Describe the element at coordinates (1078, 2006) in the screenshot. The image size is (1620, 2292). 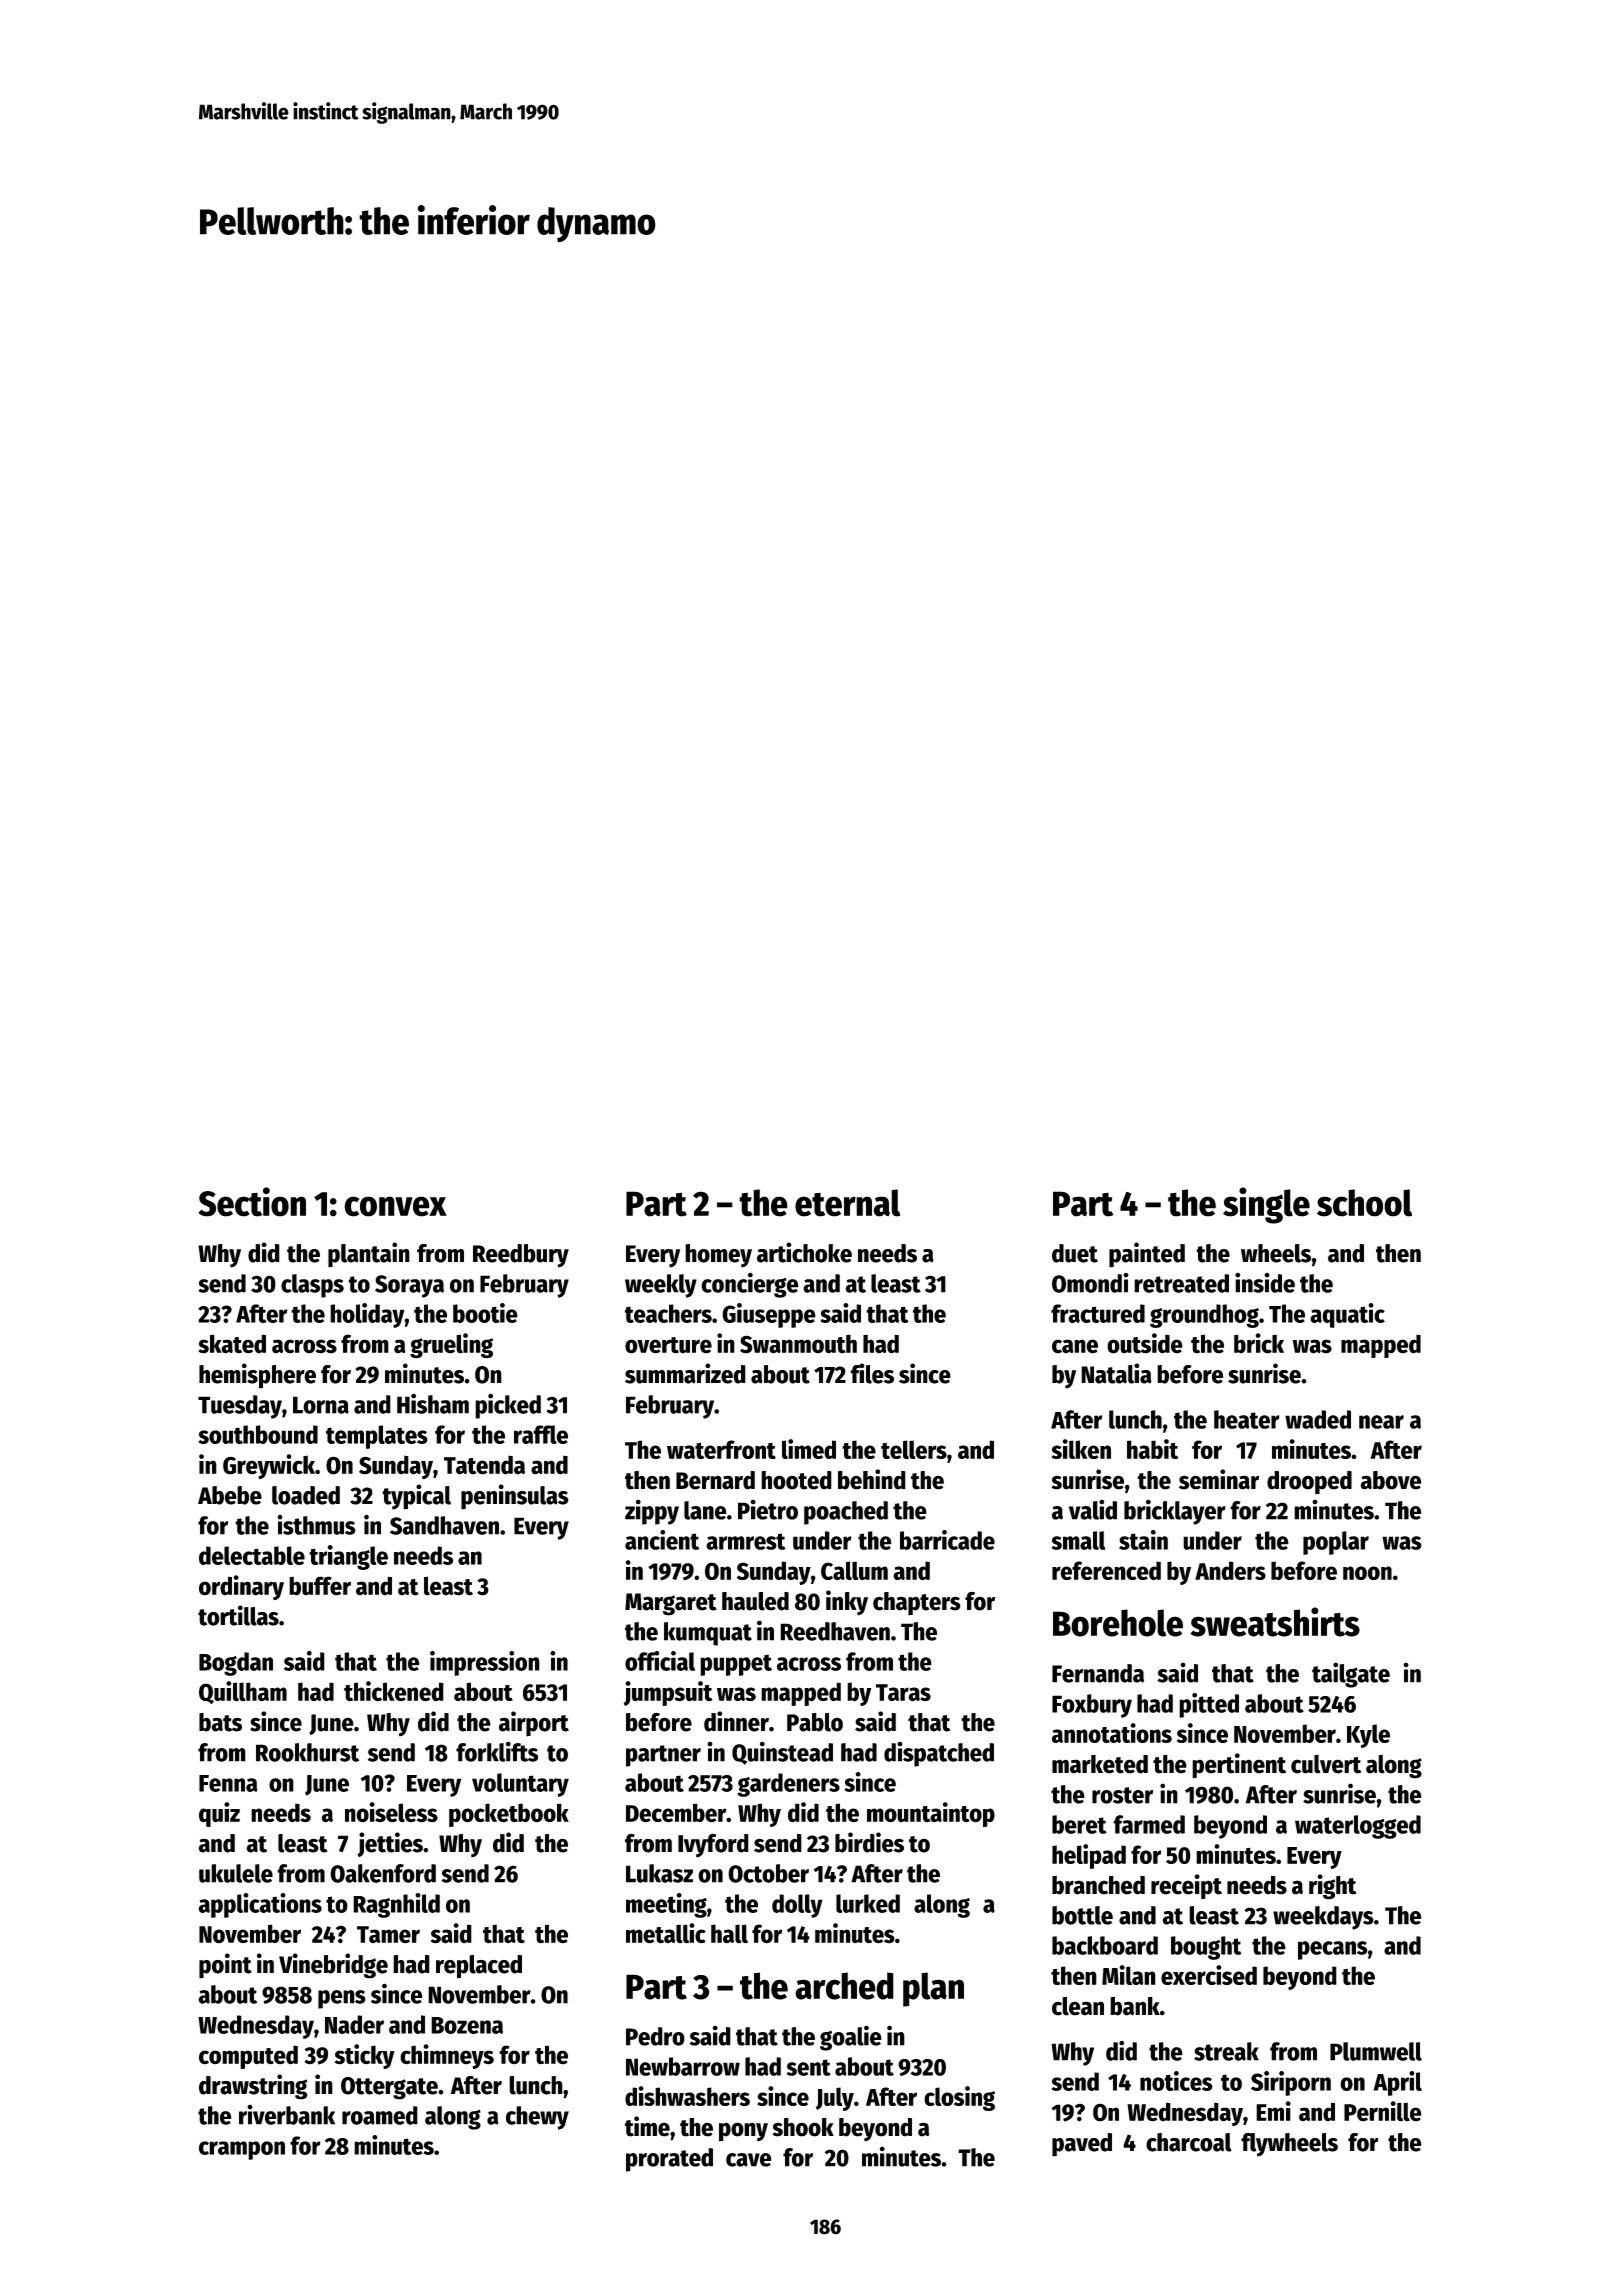
I see `clean` at that location.
